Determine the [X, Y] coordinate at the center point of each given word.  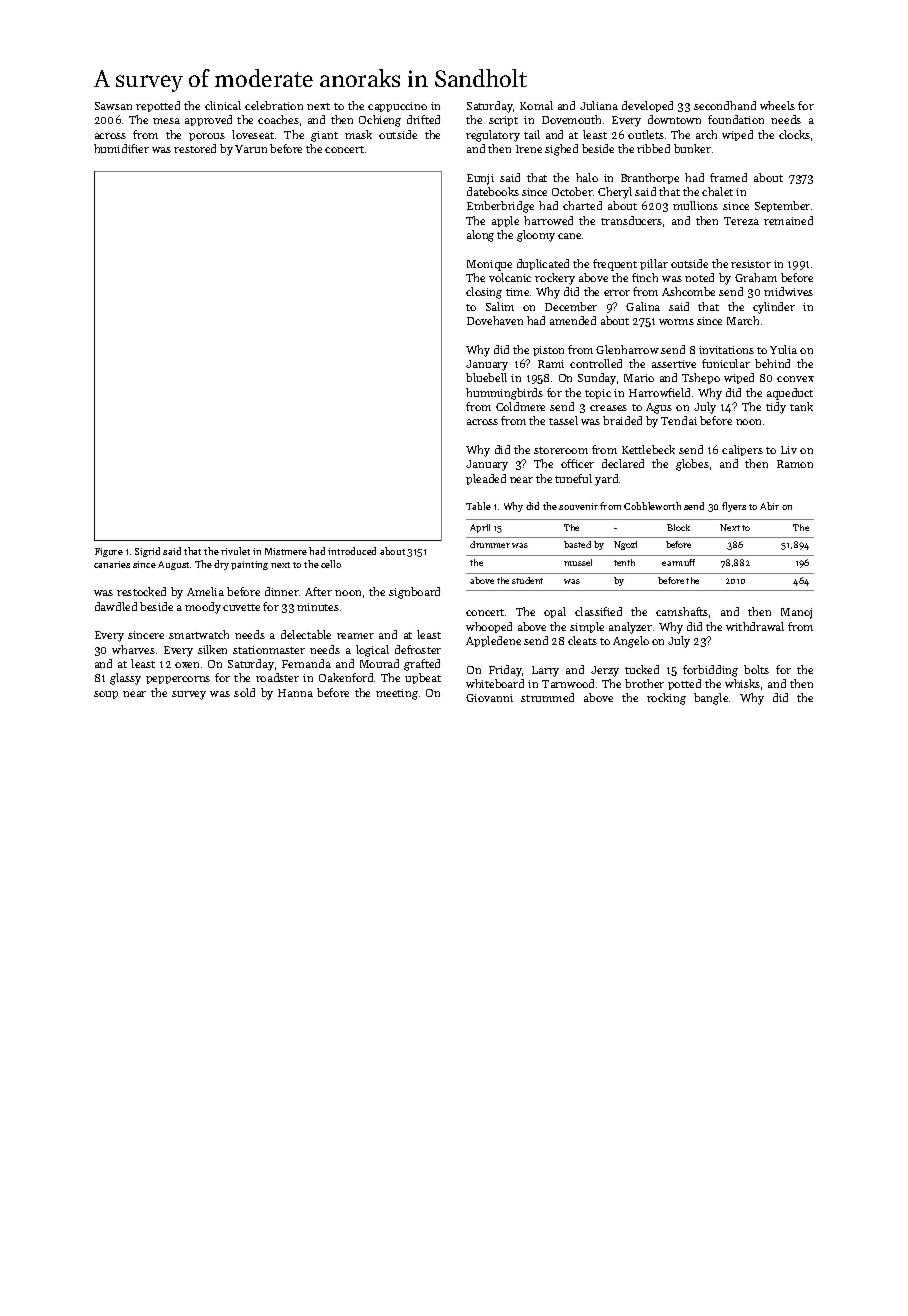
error [617, 293]
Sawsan [113, 106]
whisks [742, 683]
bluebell [486, 377]
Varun [251, 149]
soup [106, 695]
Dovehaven [495, 320]
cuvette [241, 607]
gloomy [536, 236]
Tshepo [701, 378]
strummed [547, 697]
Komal [536, 105]
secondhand [725, 105]
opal [555, 612]
